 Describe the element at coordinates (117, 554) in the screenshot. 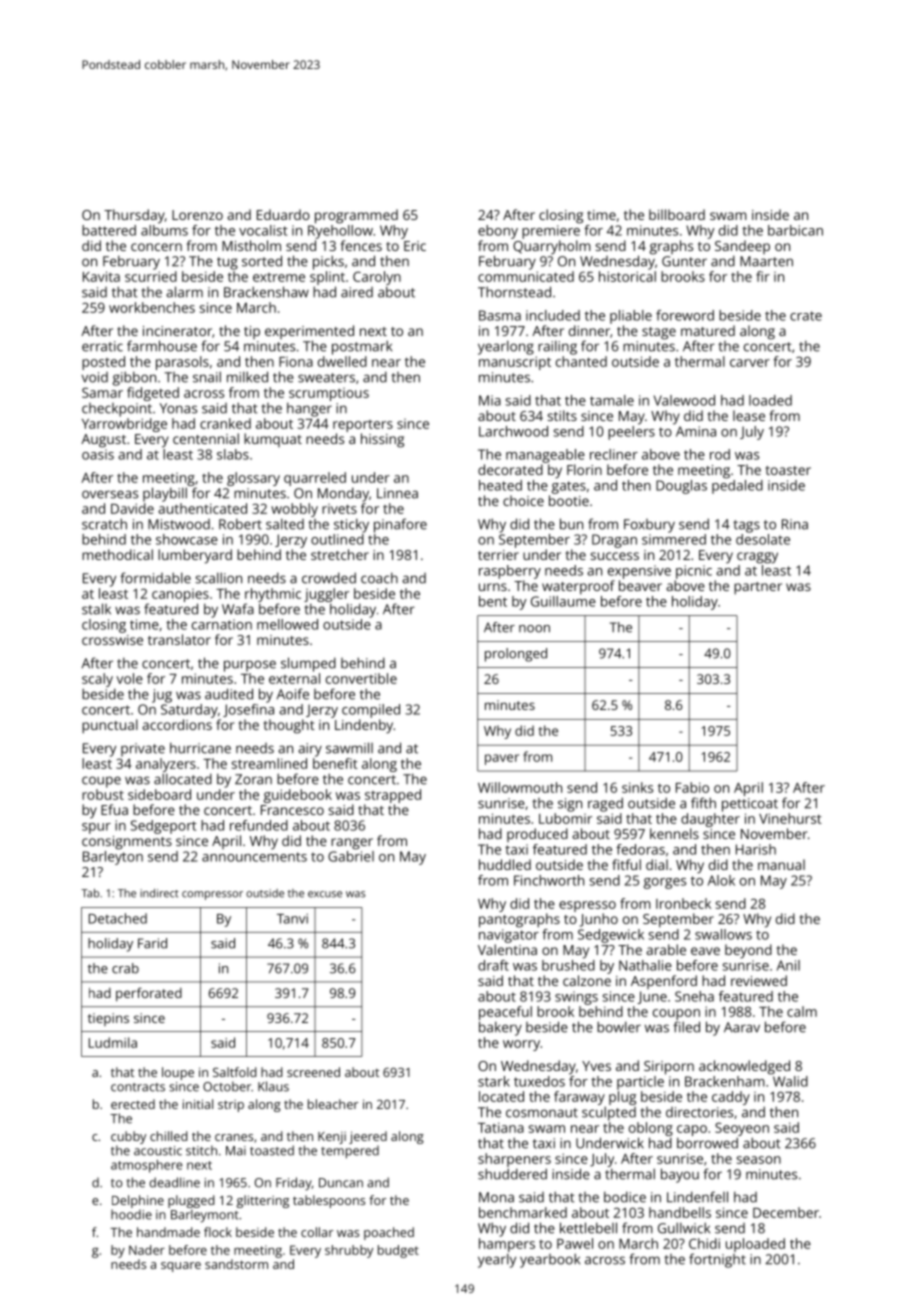

I see `methodical` at that location.
